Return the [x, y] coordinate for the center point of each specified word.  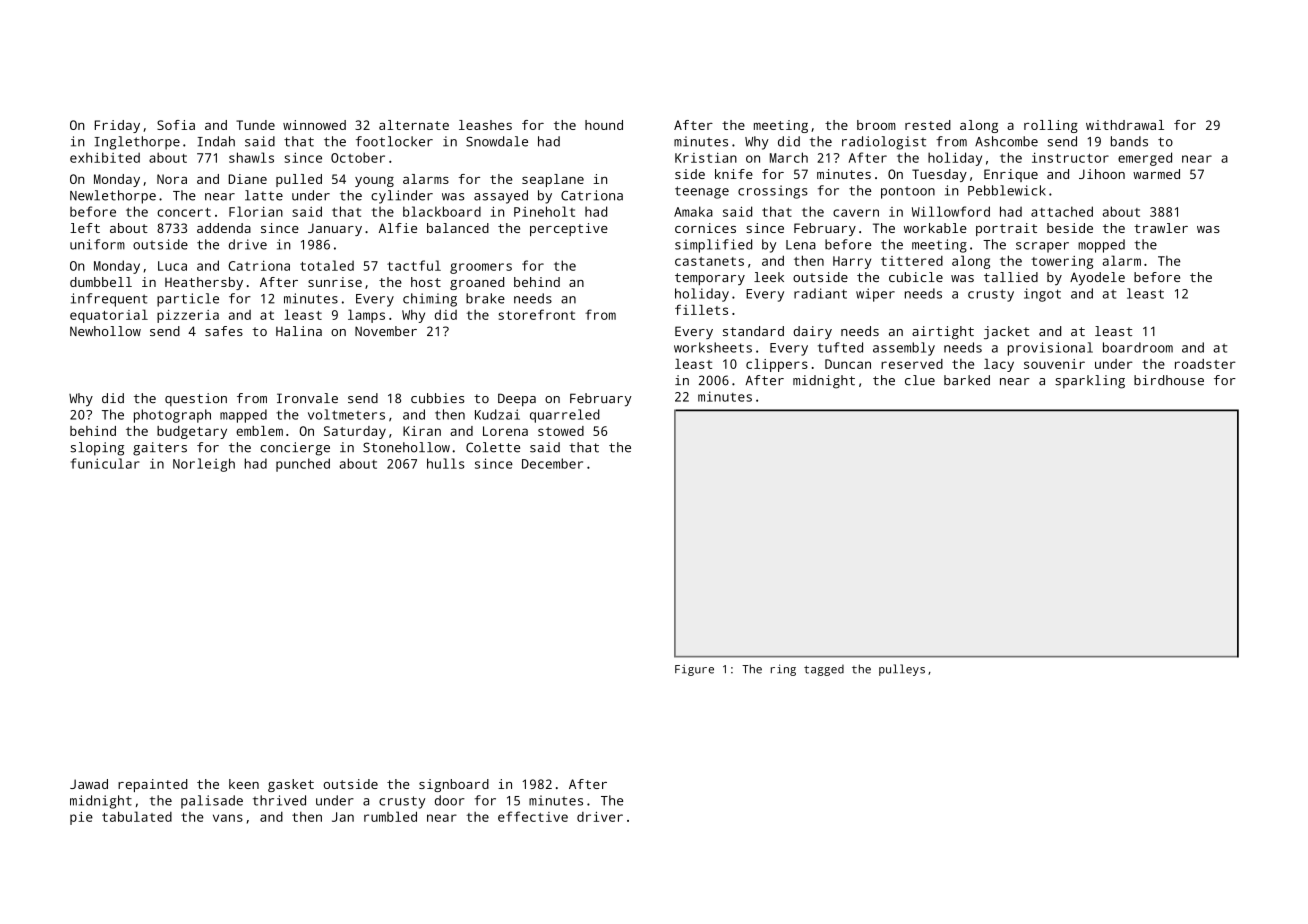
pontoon [908, 192]
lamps [366, 316]
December [552, 463]
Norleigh [204, 465]
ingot [1042, 295]
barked [967, 380]
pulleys [902, 670]
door [450, 800]
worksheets [713, 347]
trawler [1161, 228]
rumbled [390, 816]
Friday [117, 126]
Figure [694, 670]
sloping [97, 449]
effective [533, 816]
